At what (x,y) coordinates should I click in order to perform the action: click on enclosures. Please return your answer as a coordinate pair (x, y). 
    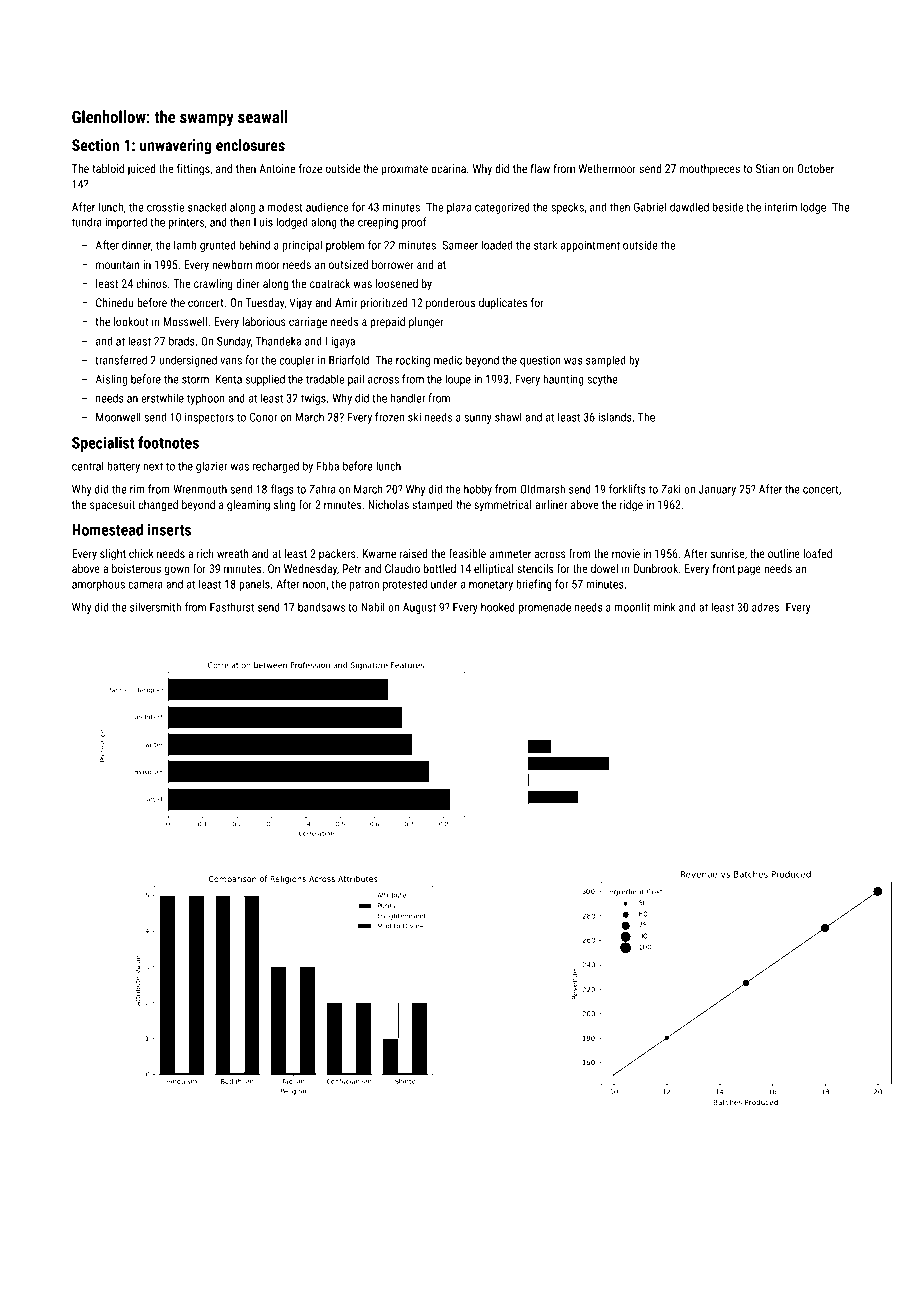
    Looking at the image, I should click on (250, 145).
